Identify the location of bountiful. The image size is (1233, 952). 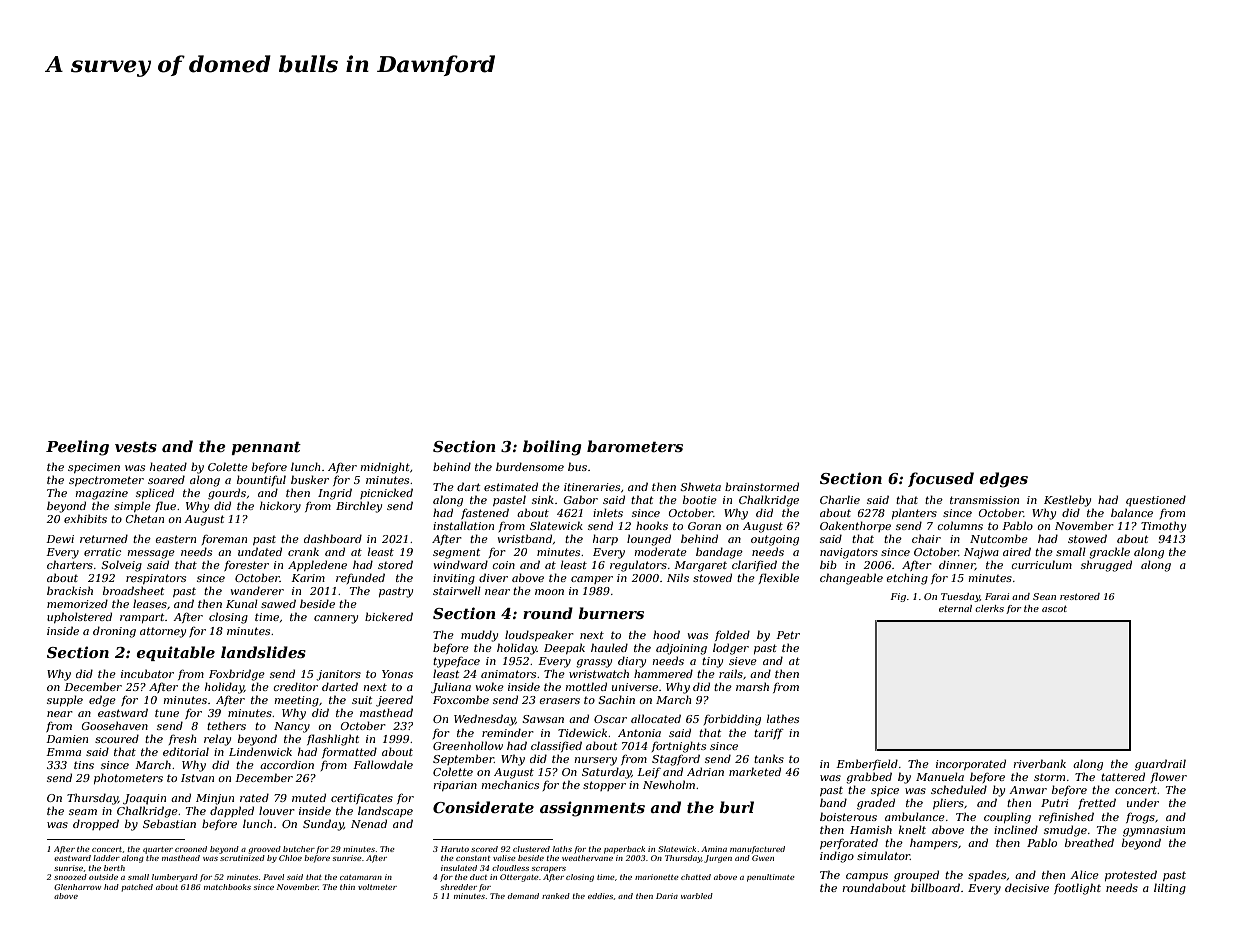
(261, 480).
